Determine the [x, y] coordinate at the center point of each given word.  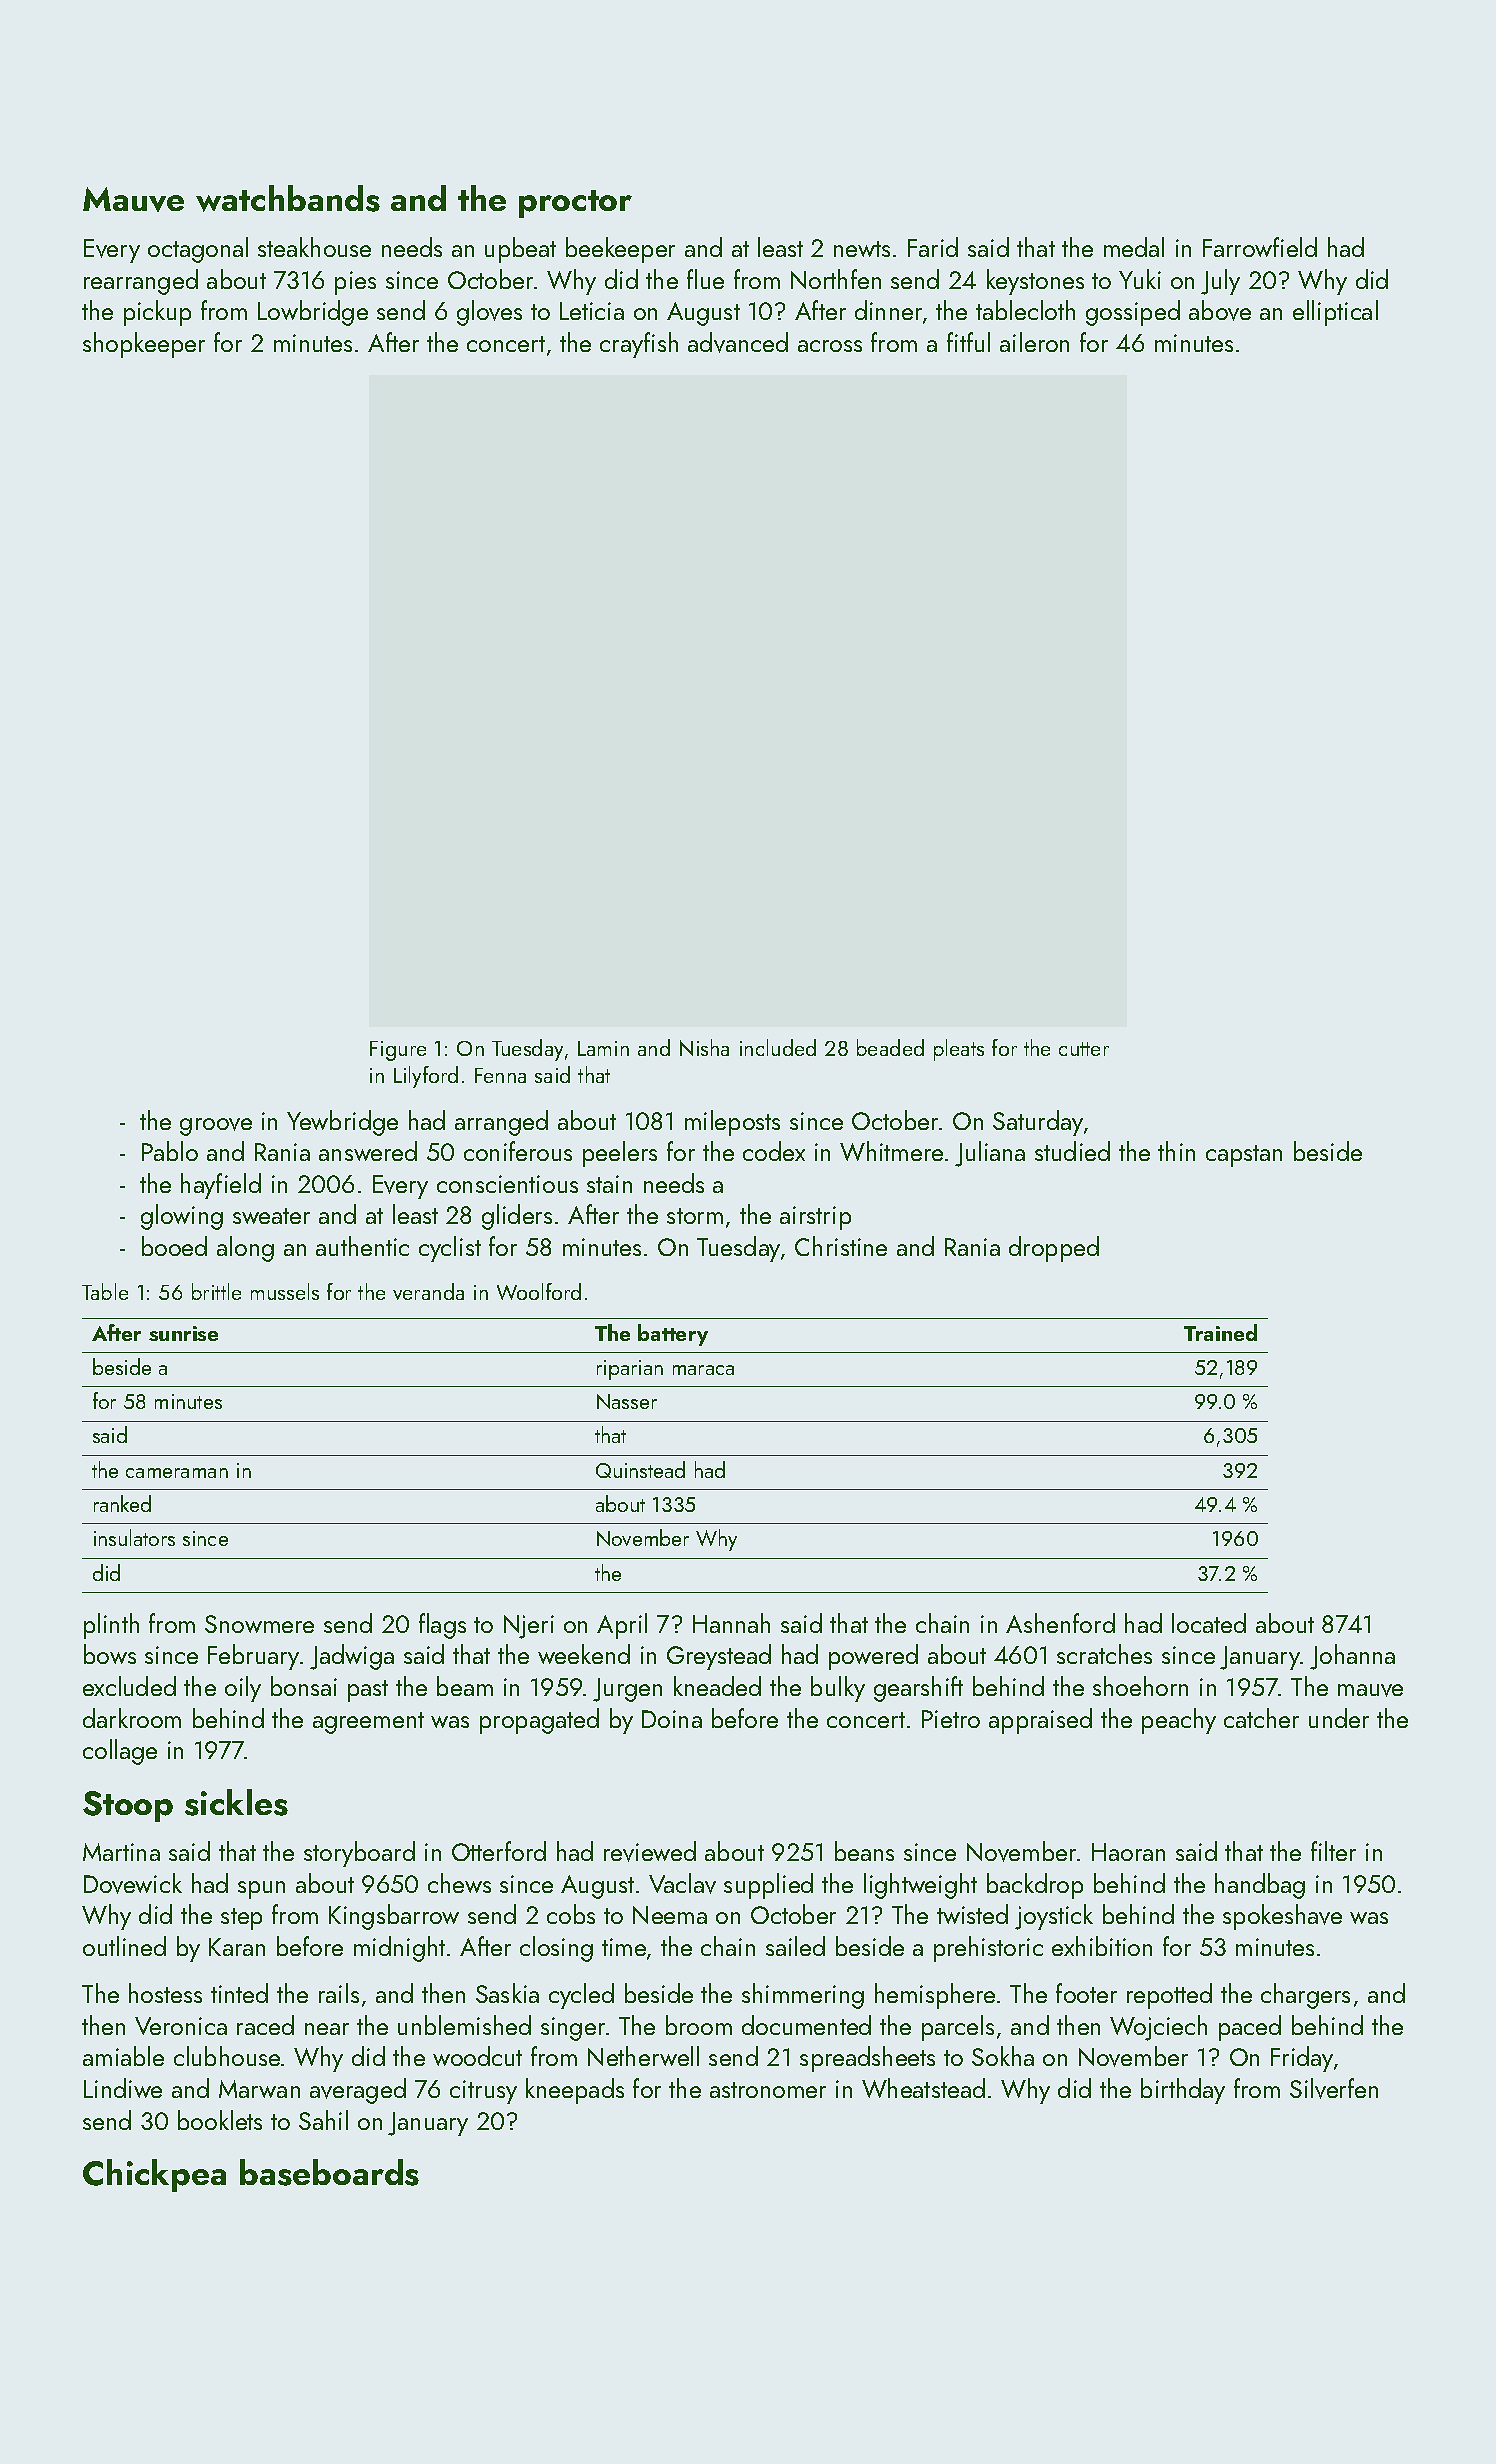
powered [873, 1657]
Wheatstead [923, 2088]
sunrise [183, 1333]
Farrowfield [1260, 247]
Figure [398, 1051]
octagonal [198, 250]
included [778, 1047]
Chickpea [154, 2175]
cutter [1084, 1049]
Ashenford [1060, 1623]
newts [862, 249]
